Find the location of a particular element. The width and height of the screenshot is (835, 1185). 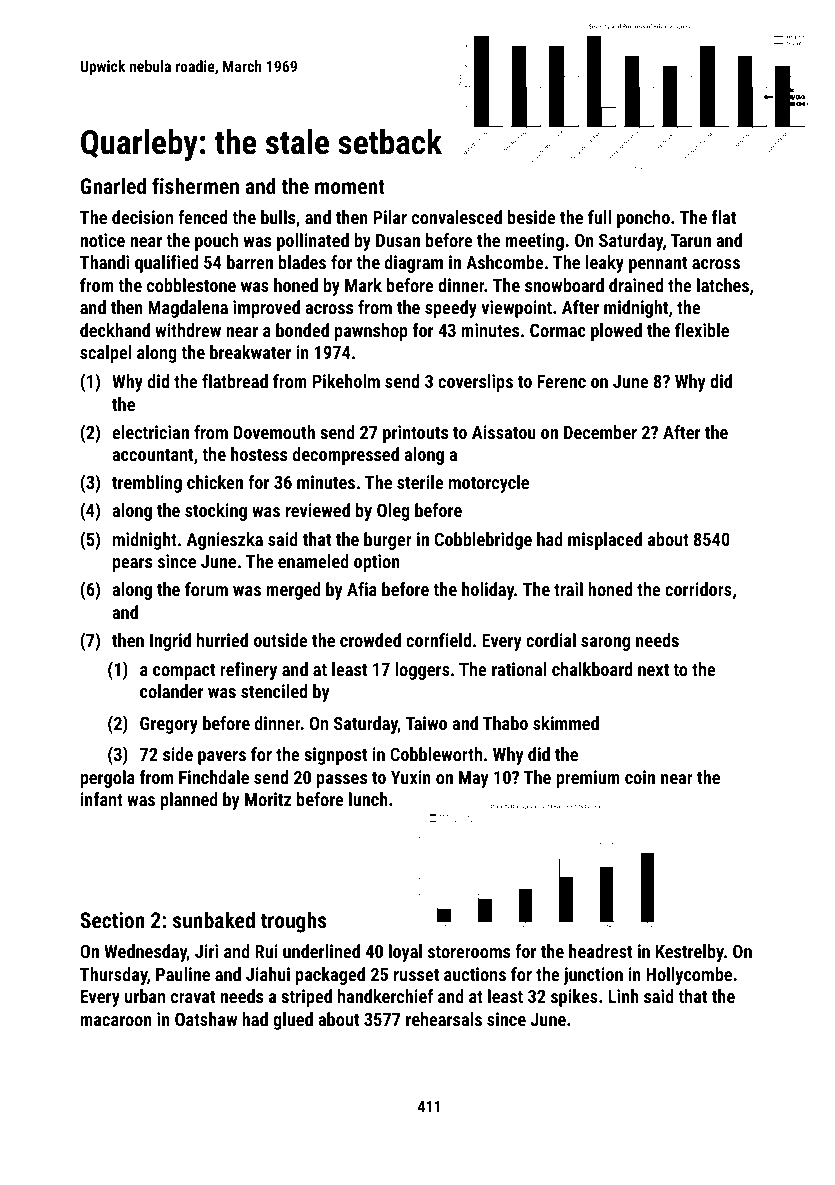

Aissatou is located at coordinates (504, 432).
